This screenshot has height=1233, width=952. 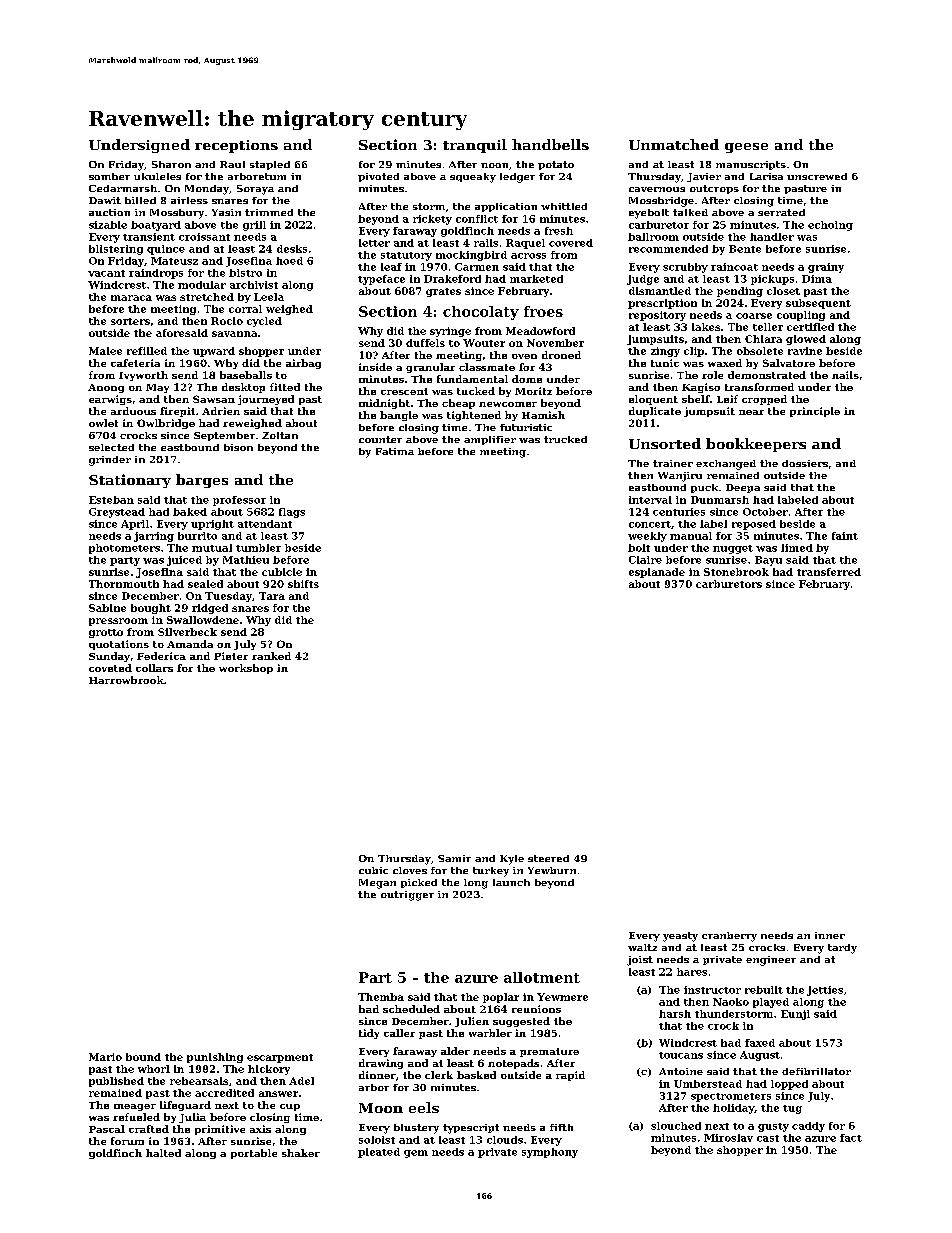 What do you see at coordinates (377, 884) in the screenshot?
I see `Megan` at bounding box center [377, 884].
